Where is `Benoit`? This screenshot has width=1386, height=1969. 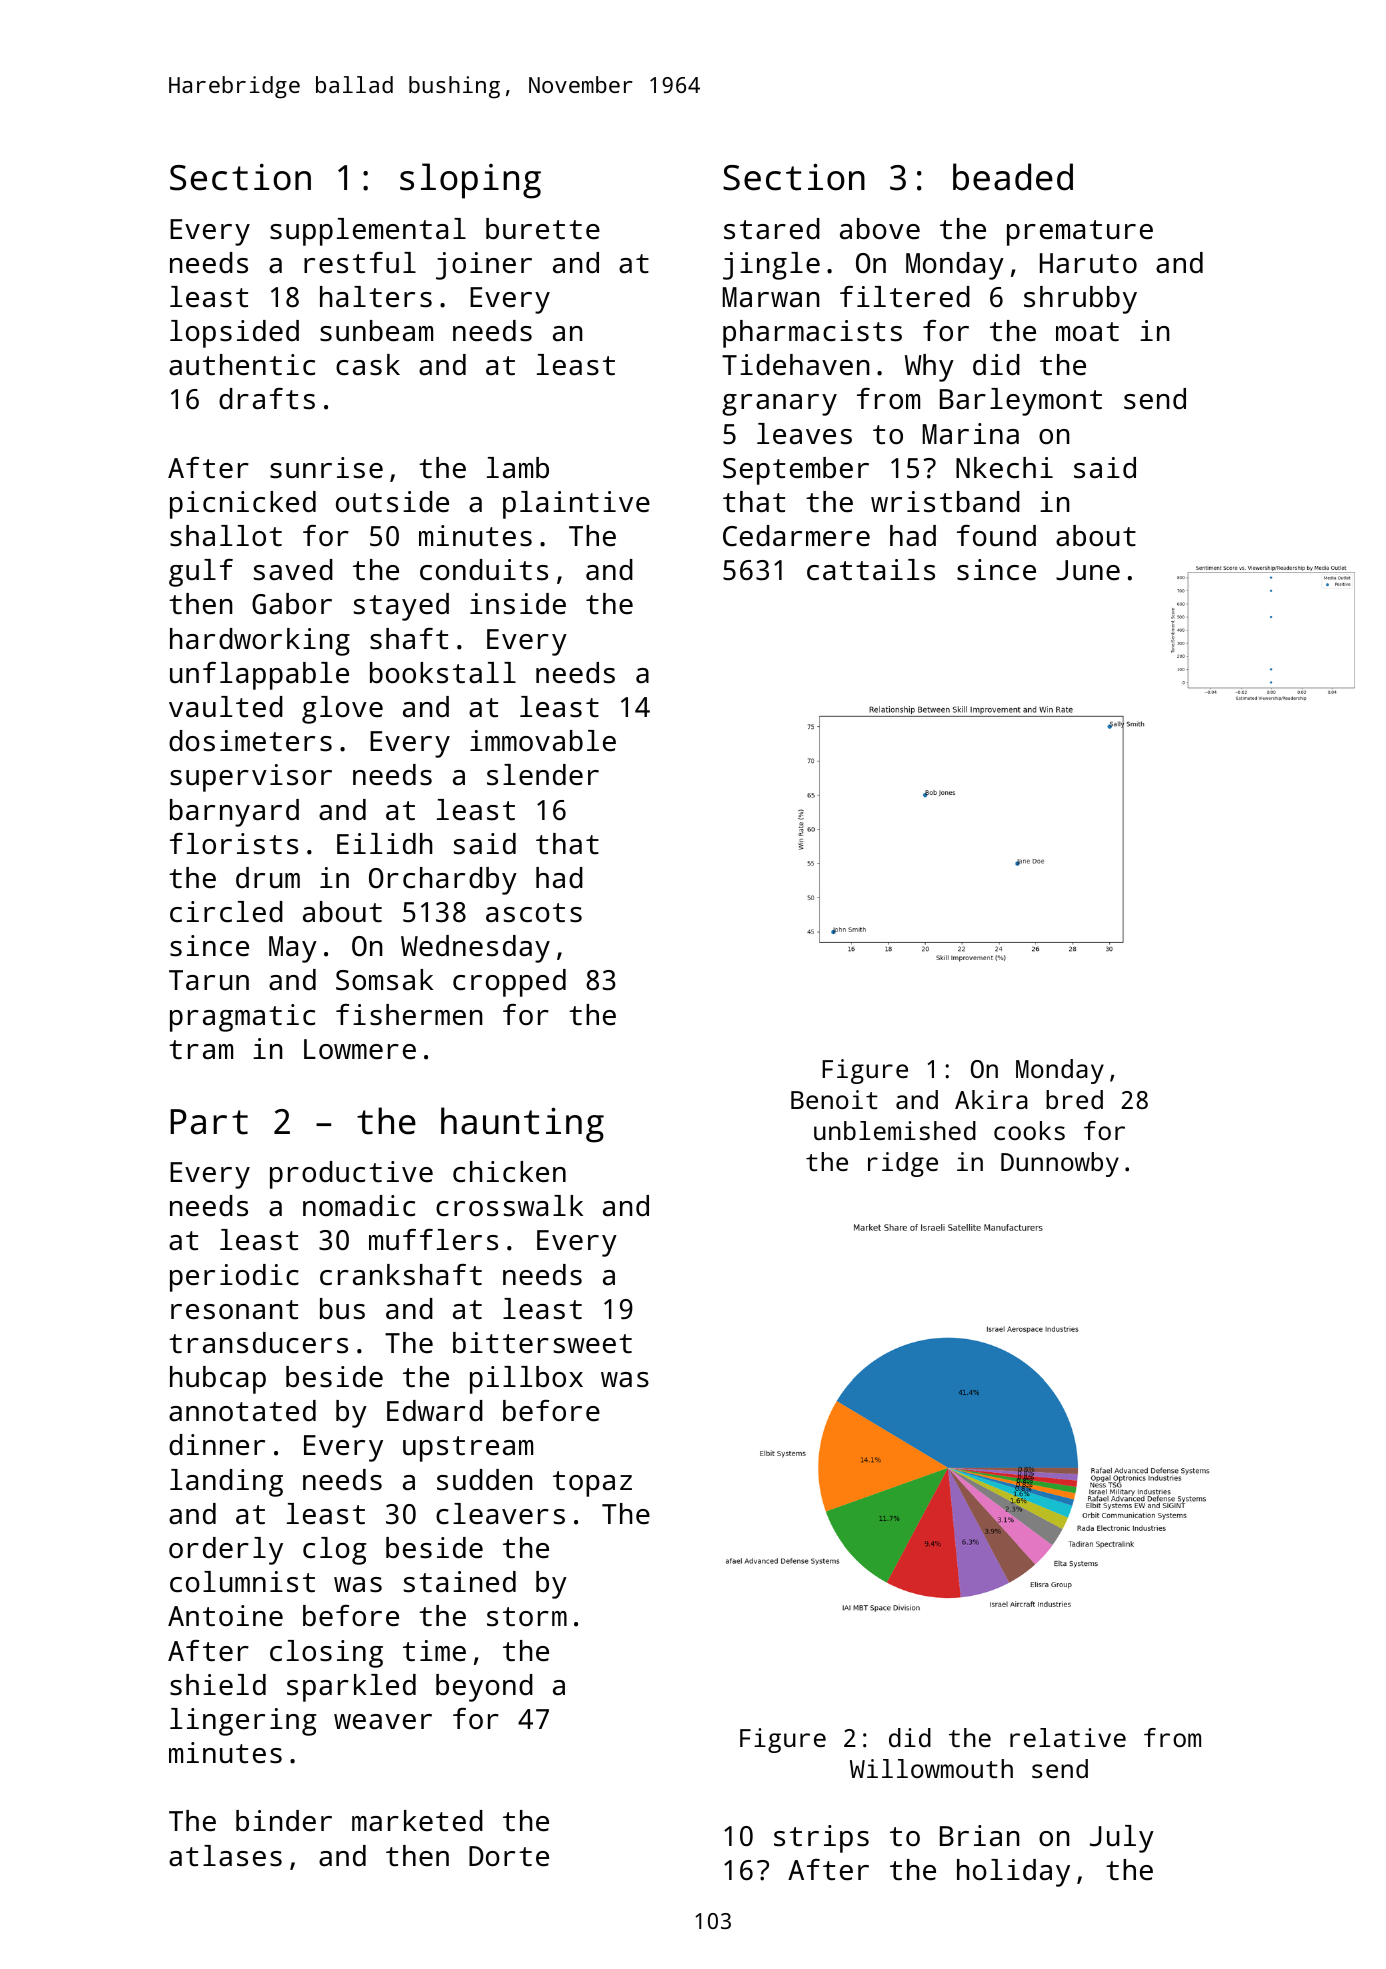 Benoit is located at coordinates (834, 1099).
